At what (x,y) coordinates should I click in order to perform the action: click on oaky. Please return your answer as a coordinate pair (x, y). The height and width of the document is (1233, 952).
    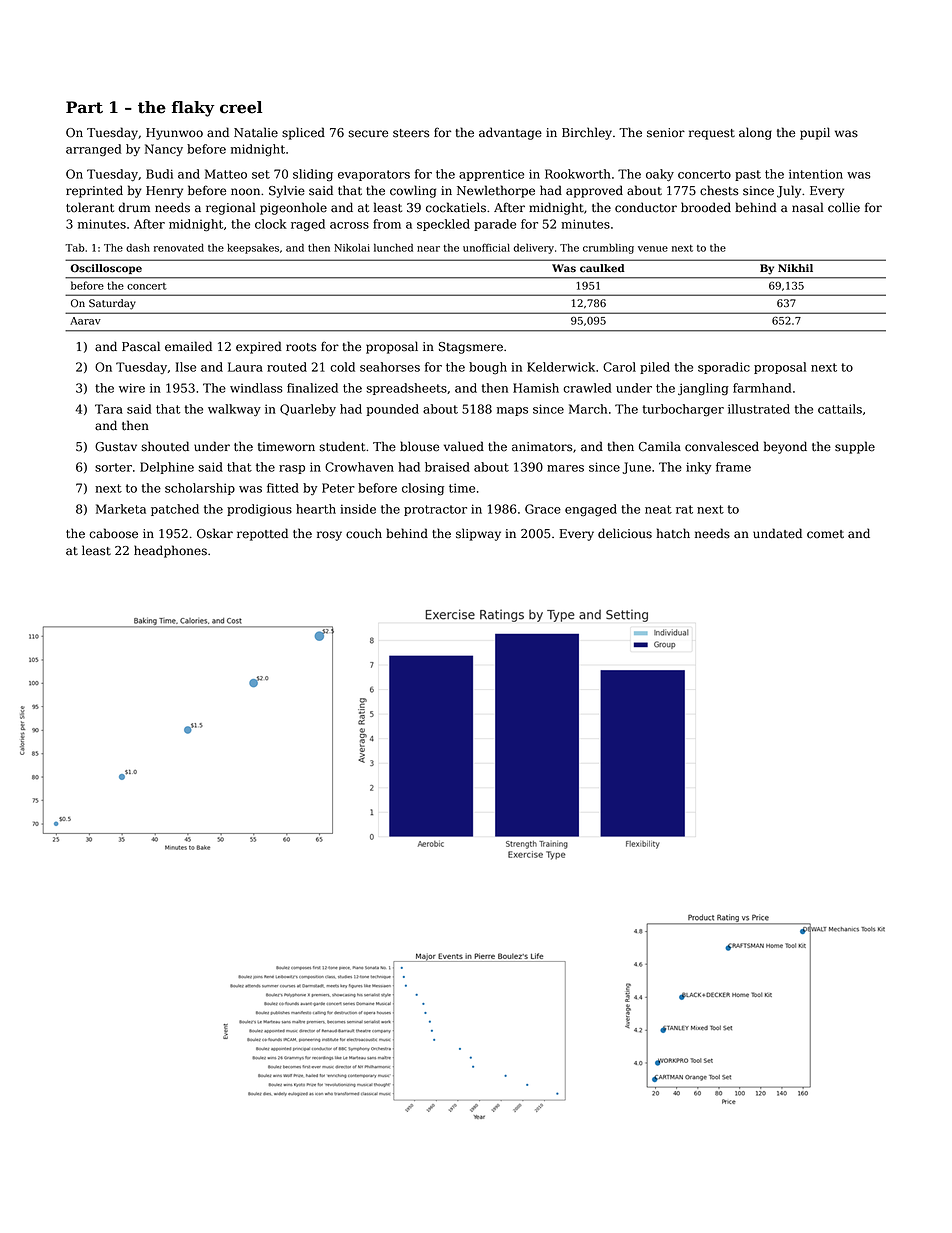
    Looking at the image, I should click on (660, 175).
